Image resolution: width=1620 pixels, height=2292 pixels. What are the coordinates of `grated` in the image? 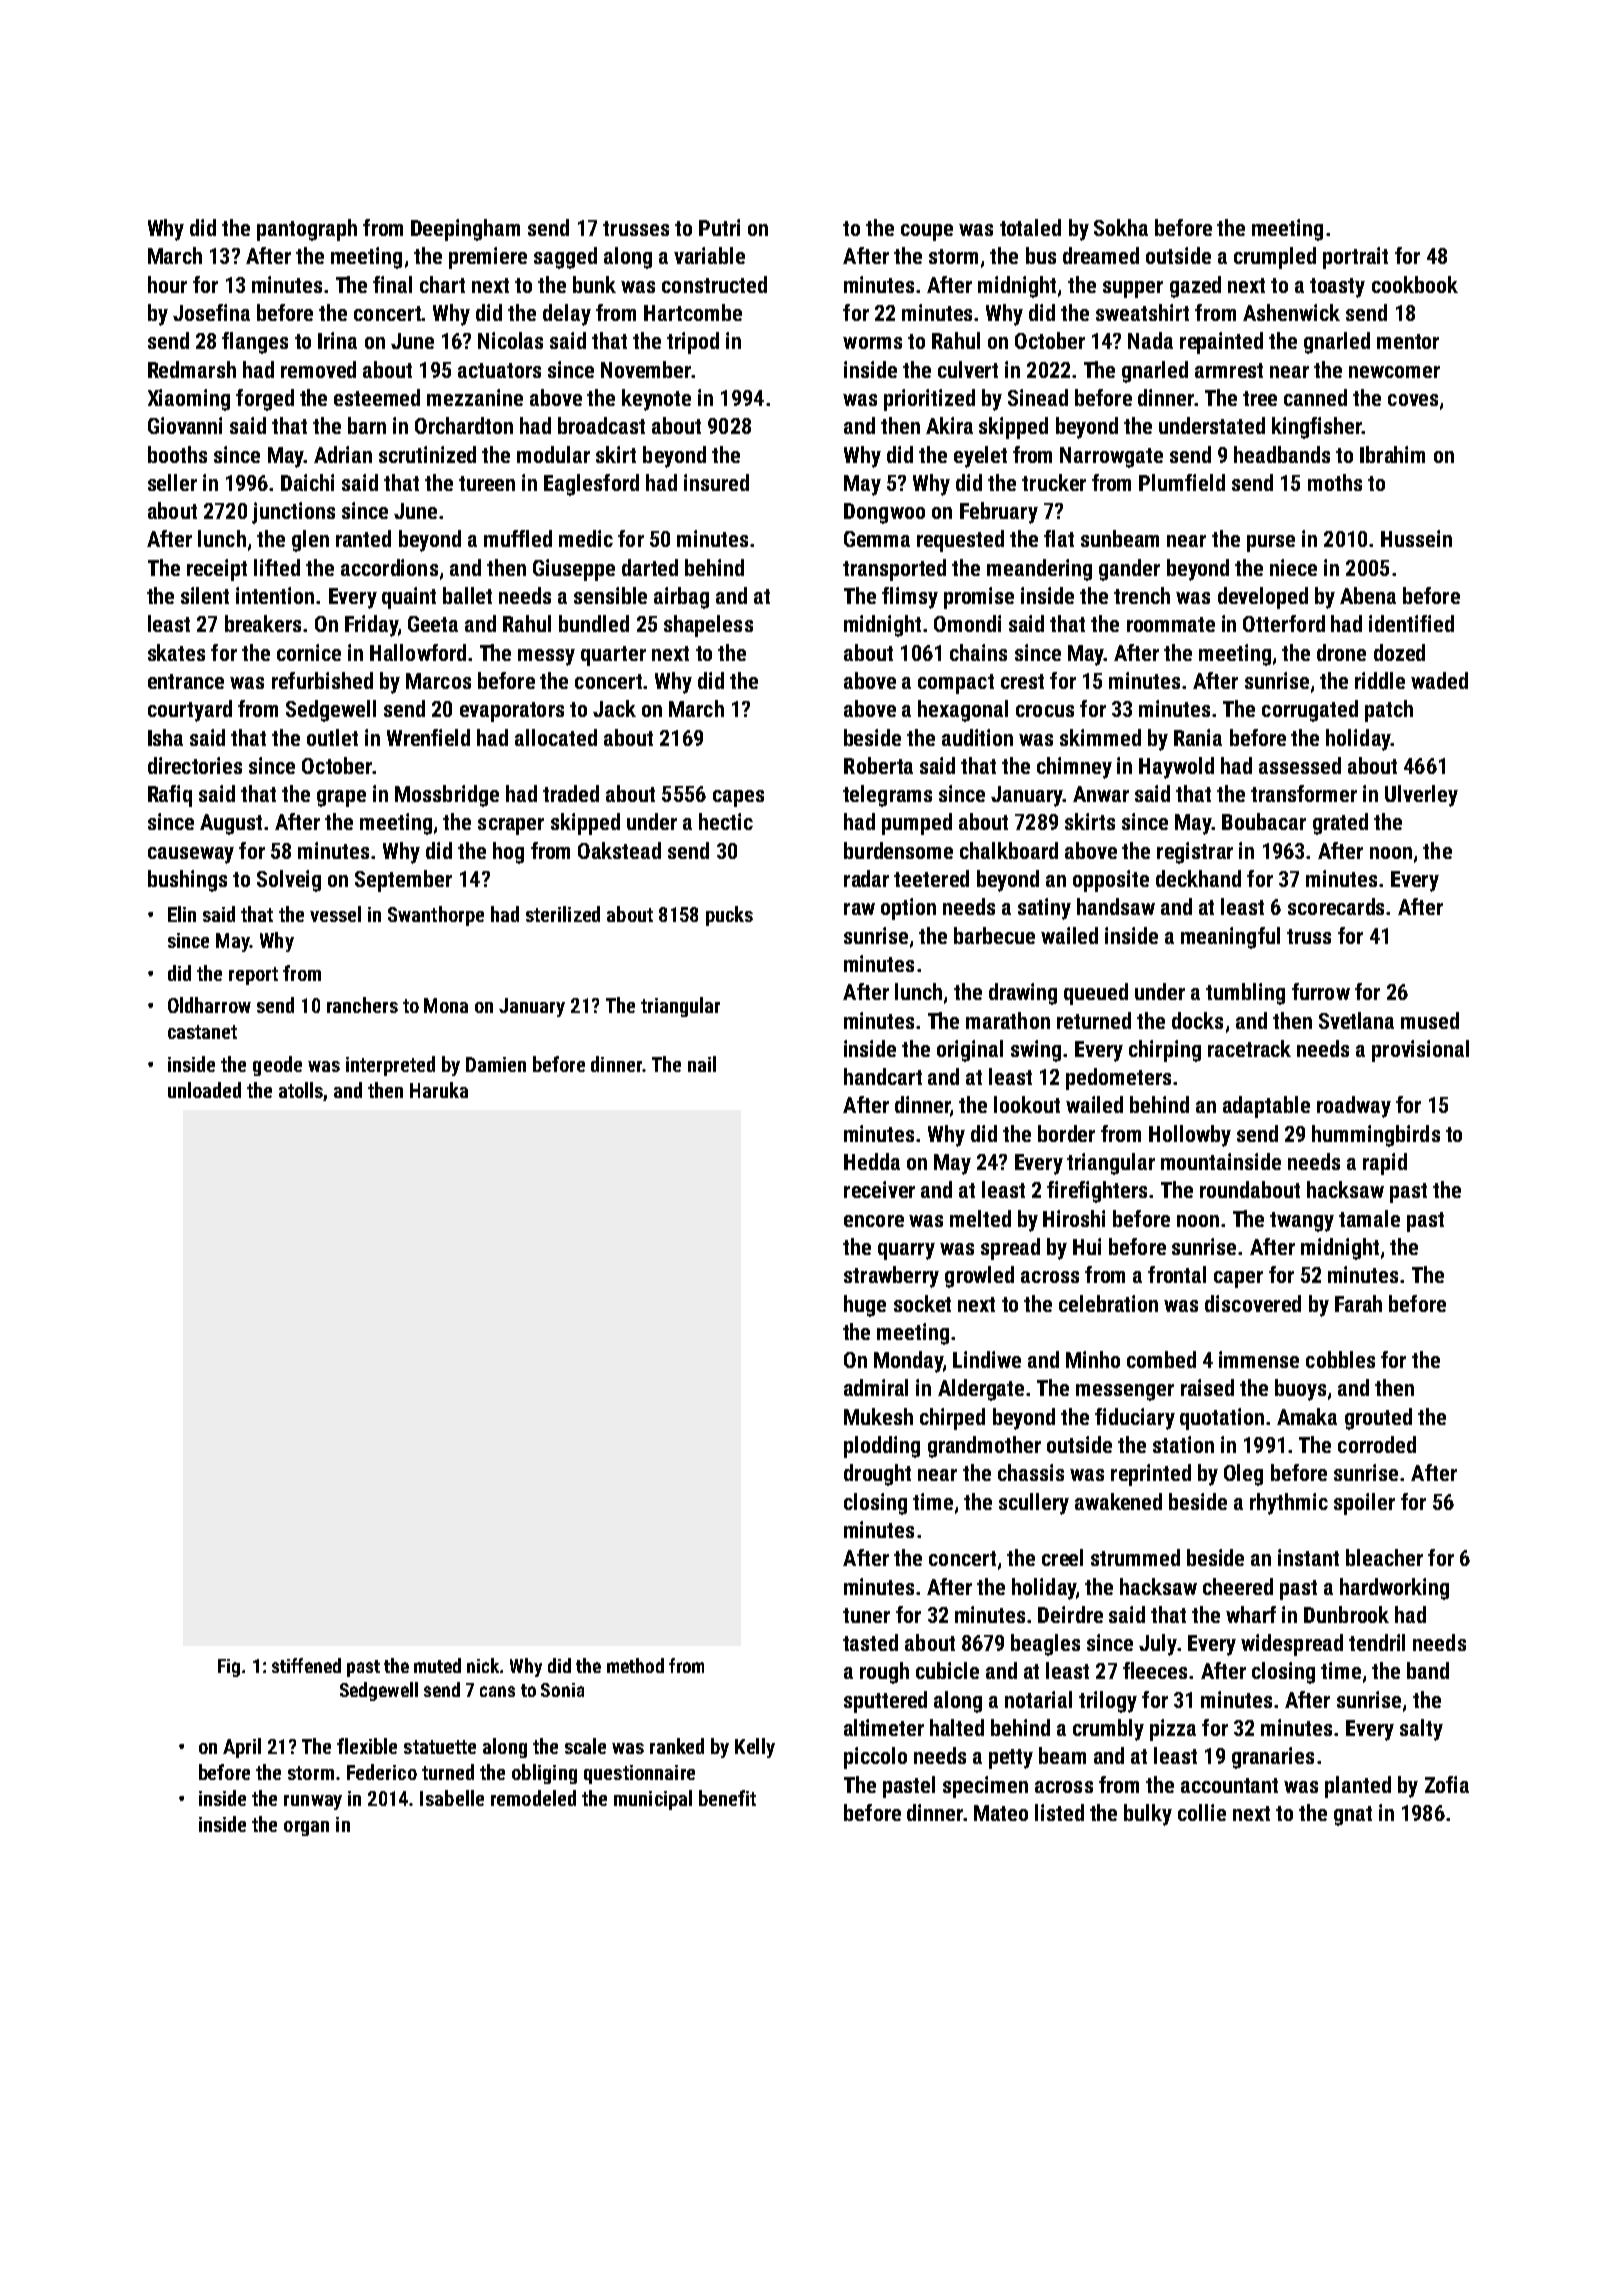 It's located at (1340, 824).
